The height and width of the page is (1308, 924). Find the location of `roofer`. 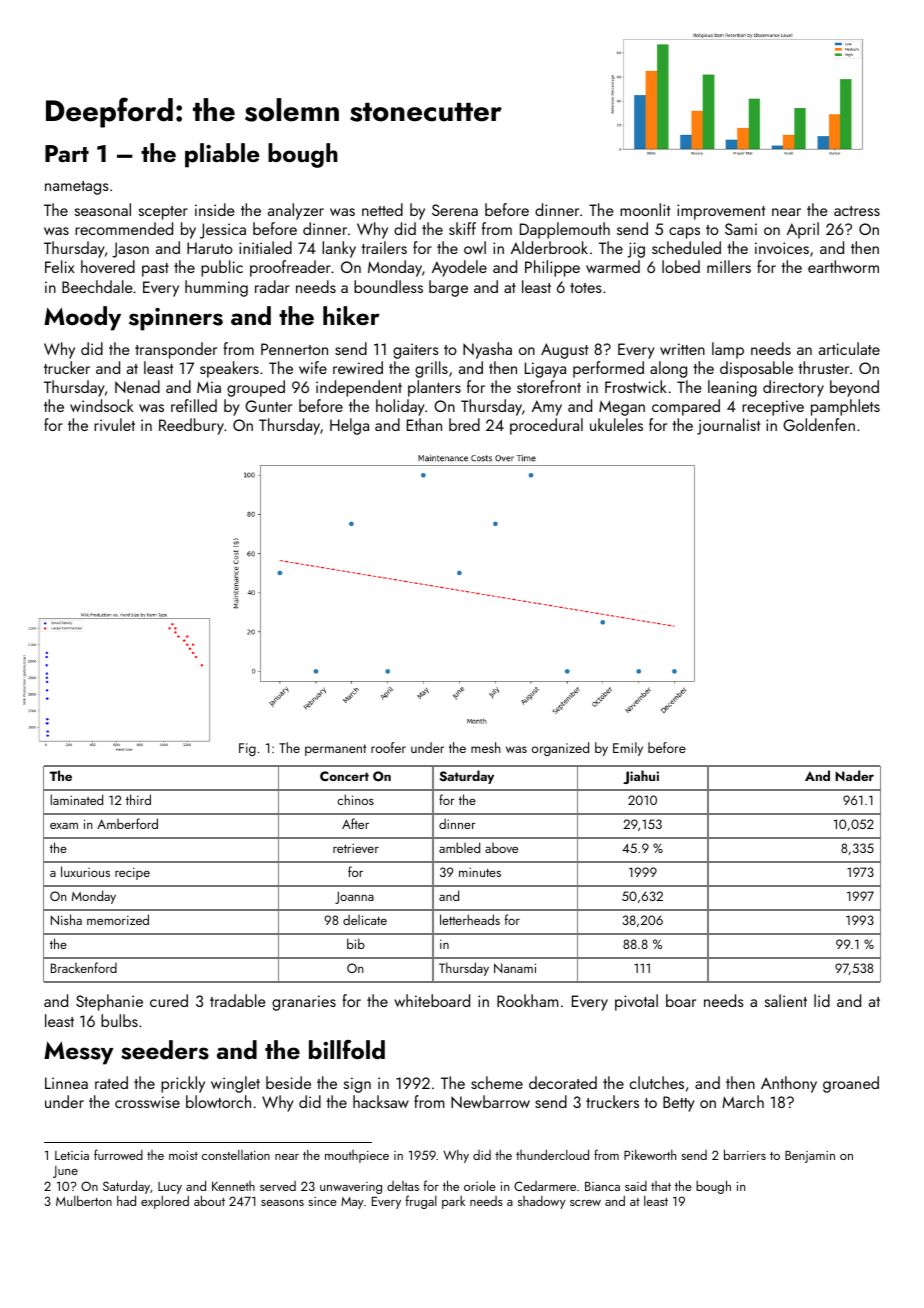

roofer is located at coordinates (388, 747).
